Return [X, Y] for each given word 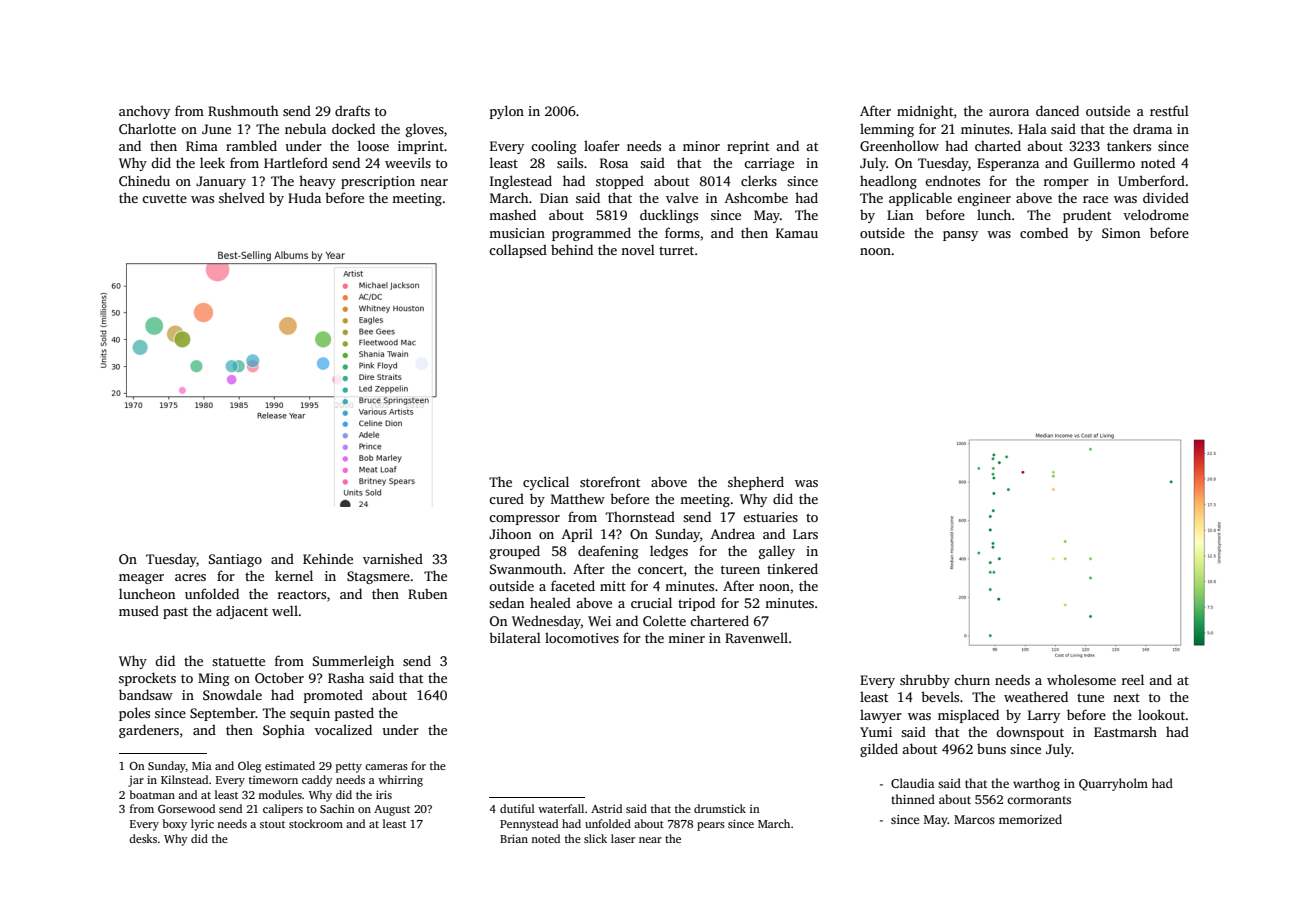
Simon [1121, 233]
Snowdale [232, 694]
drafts [352, 110]
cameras [386, 767]
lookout [1162, 714]
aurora [1009, 112]
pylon [507, 112]
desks [143, 838]
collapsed [518, 251]
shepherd [756, 483]
